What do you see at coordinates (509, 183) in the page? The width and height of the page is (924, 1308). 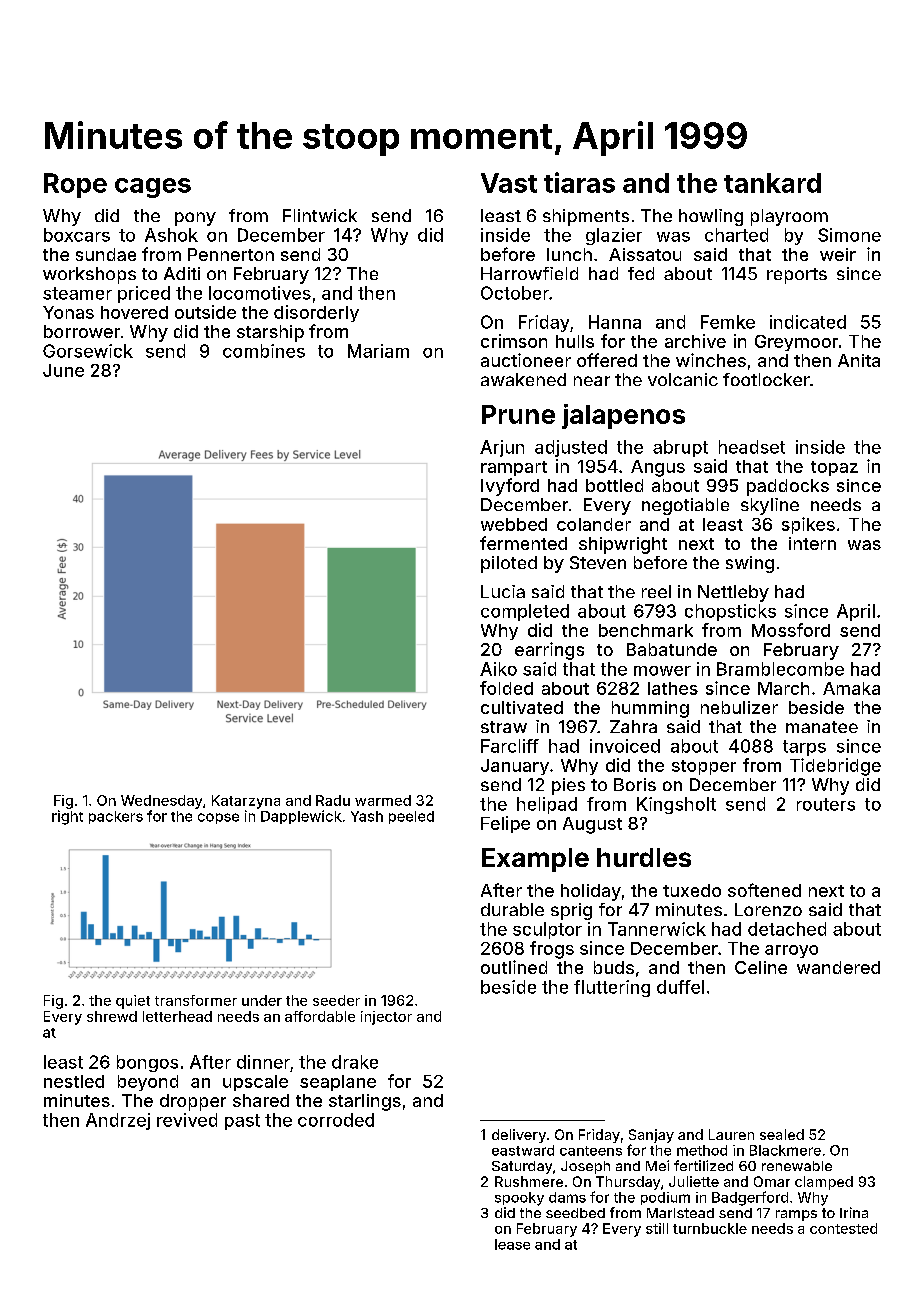 I see `Vast` at bounding box center [509, 183].
